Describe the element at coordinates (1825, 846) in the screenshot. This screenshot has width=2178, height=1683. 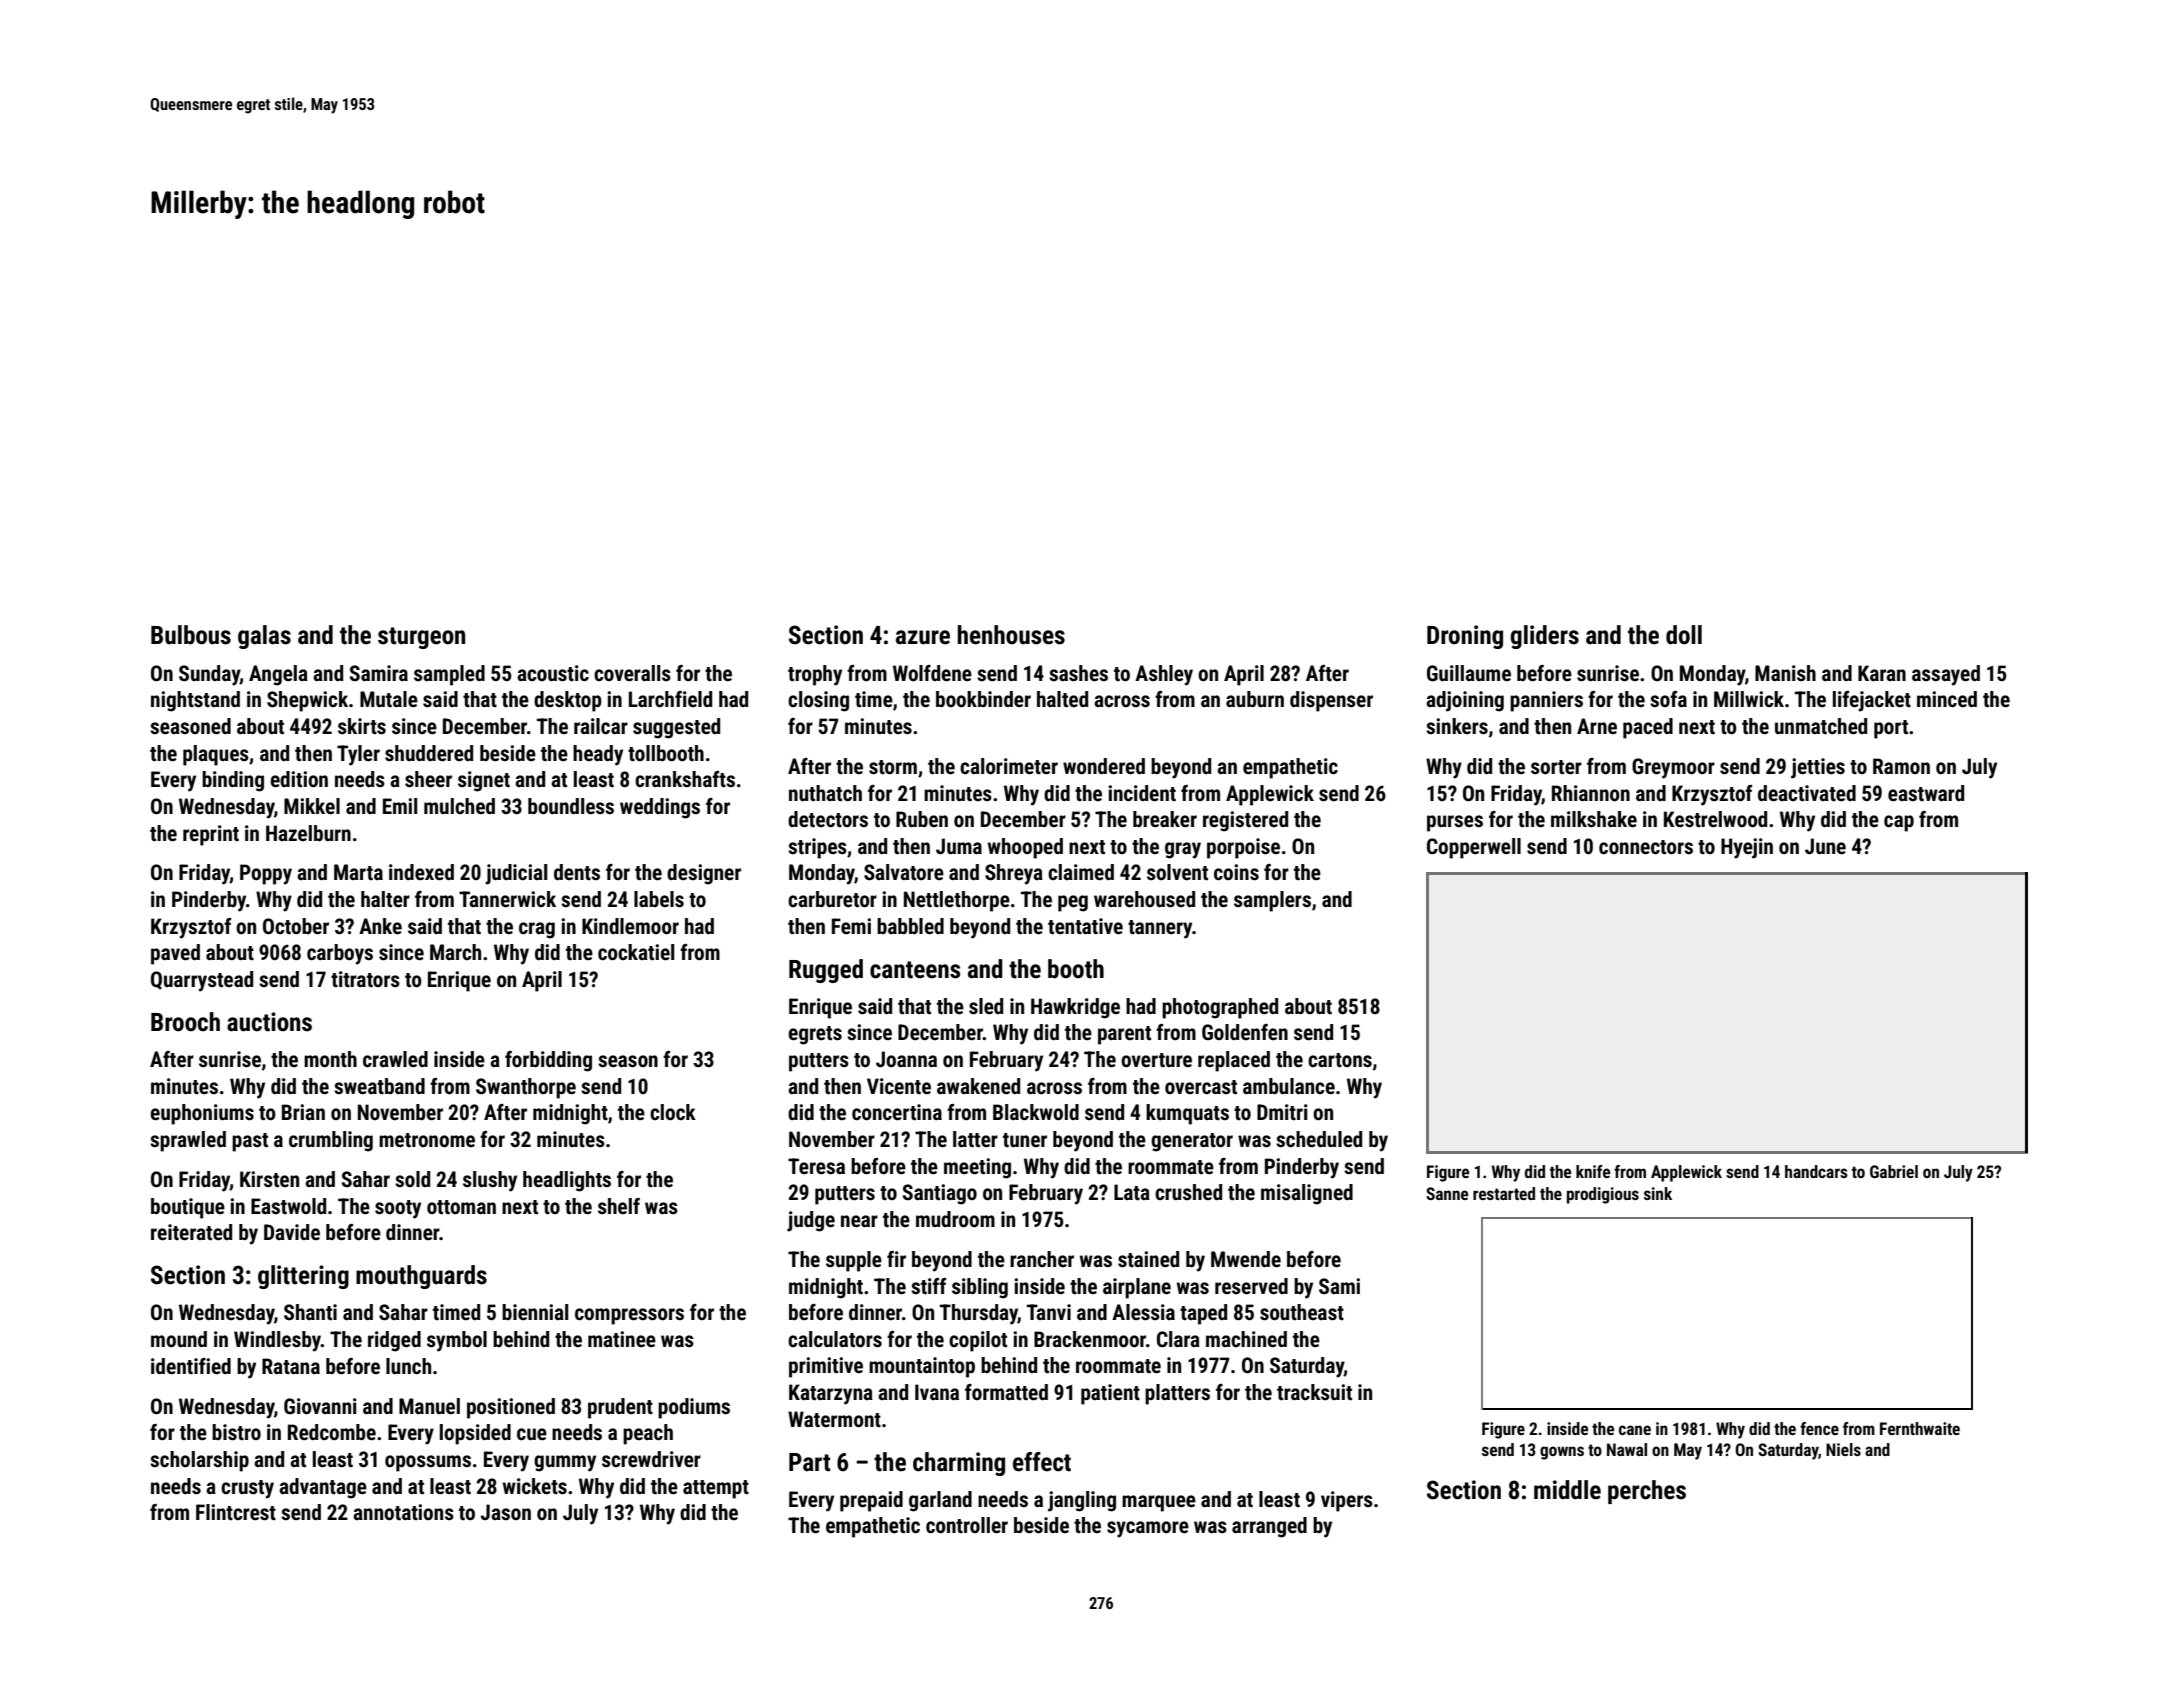
I see `June` at that location.
